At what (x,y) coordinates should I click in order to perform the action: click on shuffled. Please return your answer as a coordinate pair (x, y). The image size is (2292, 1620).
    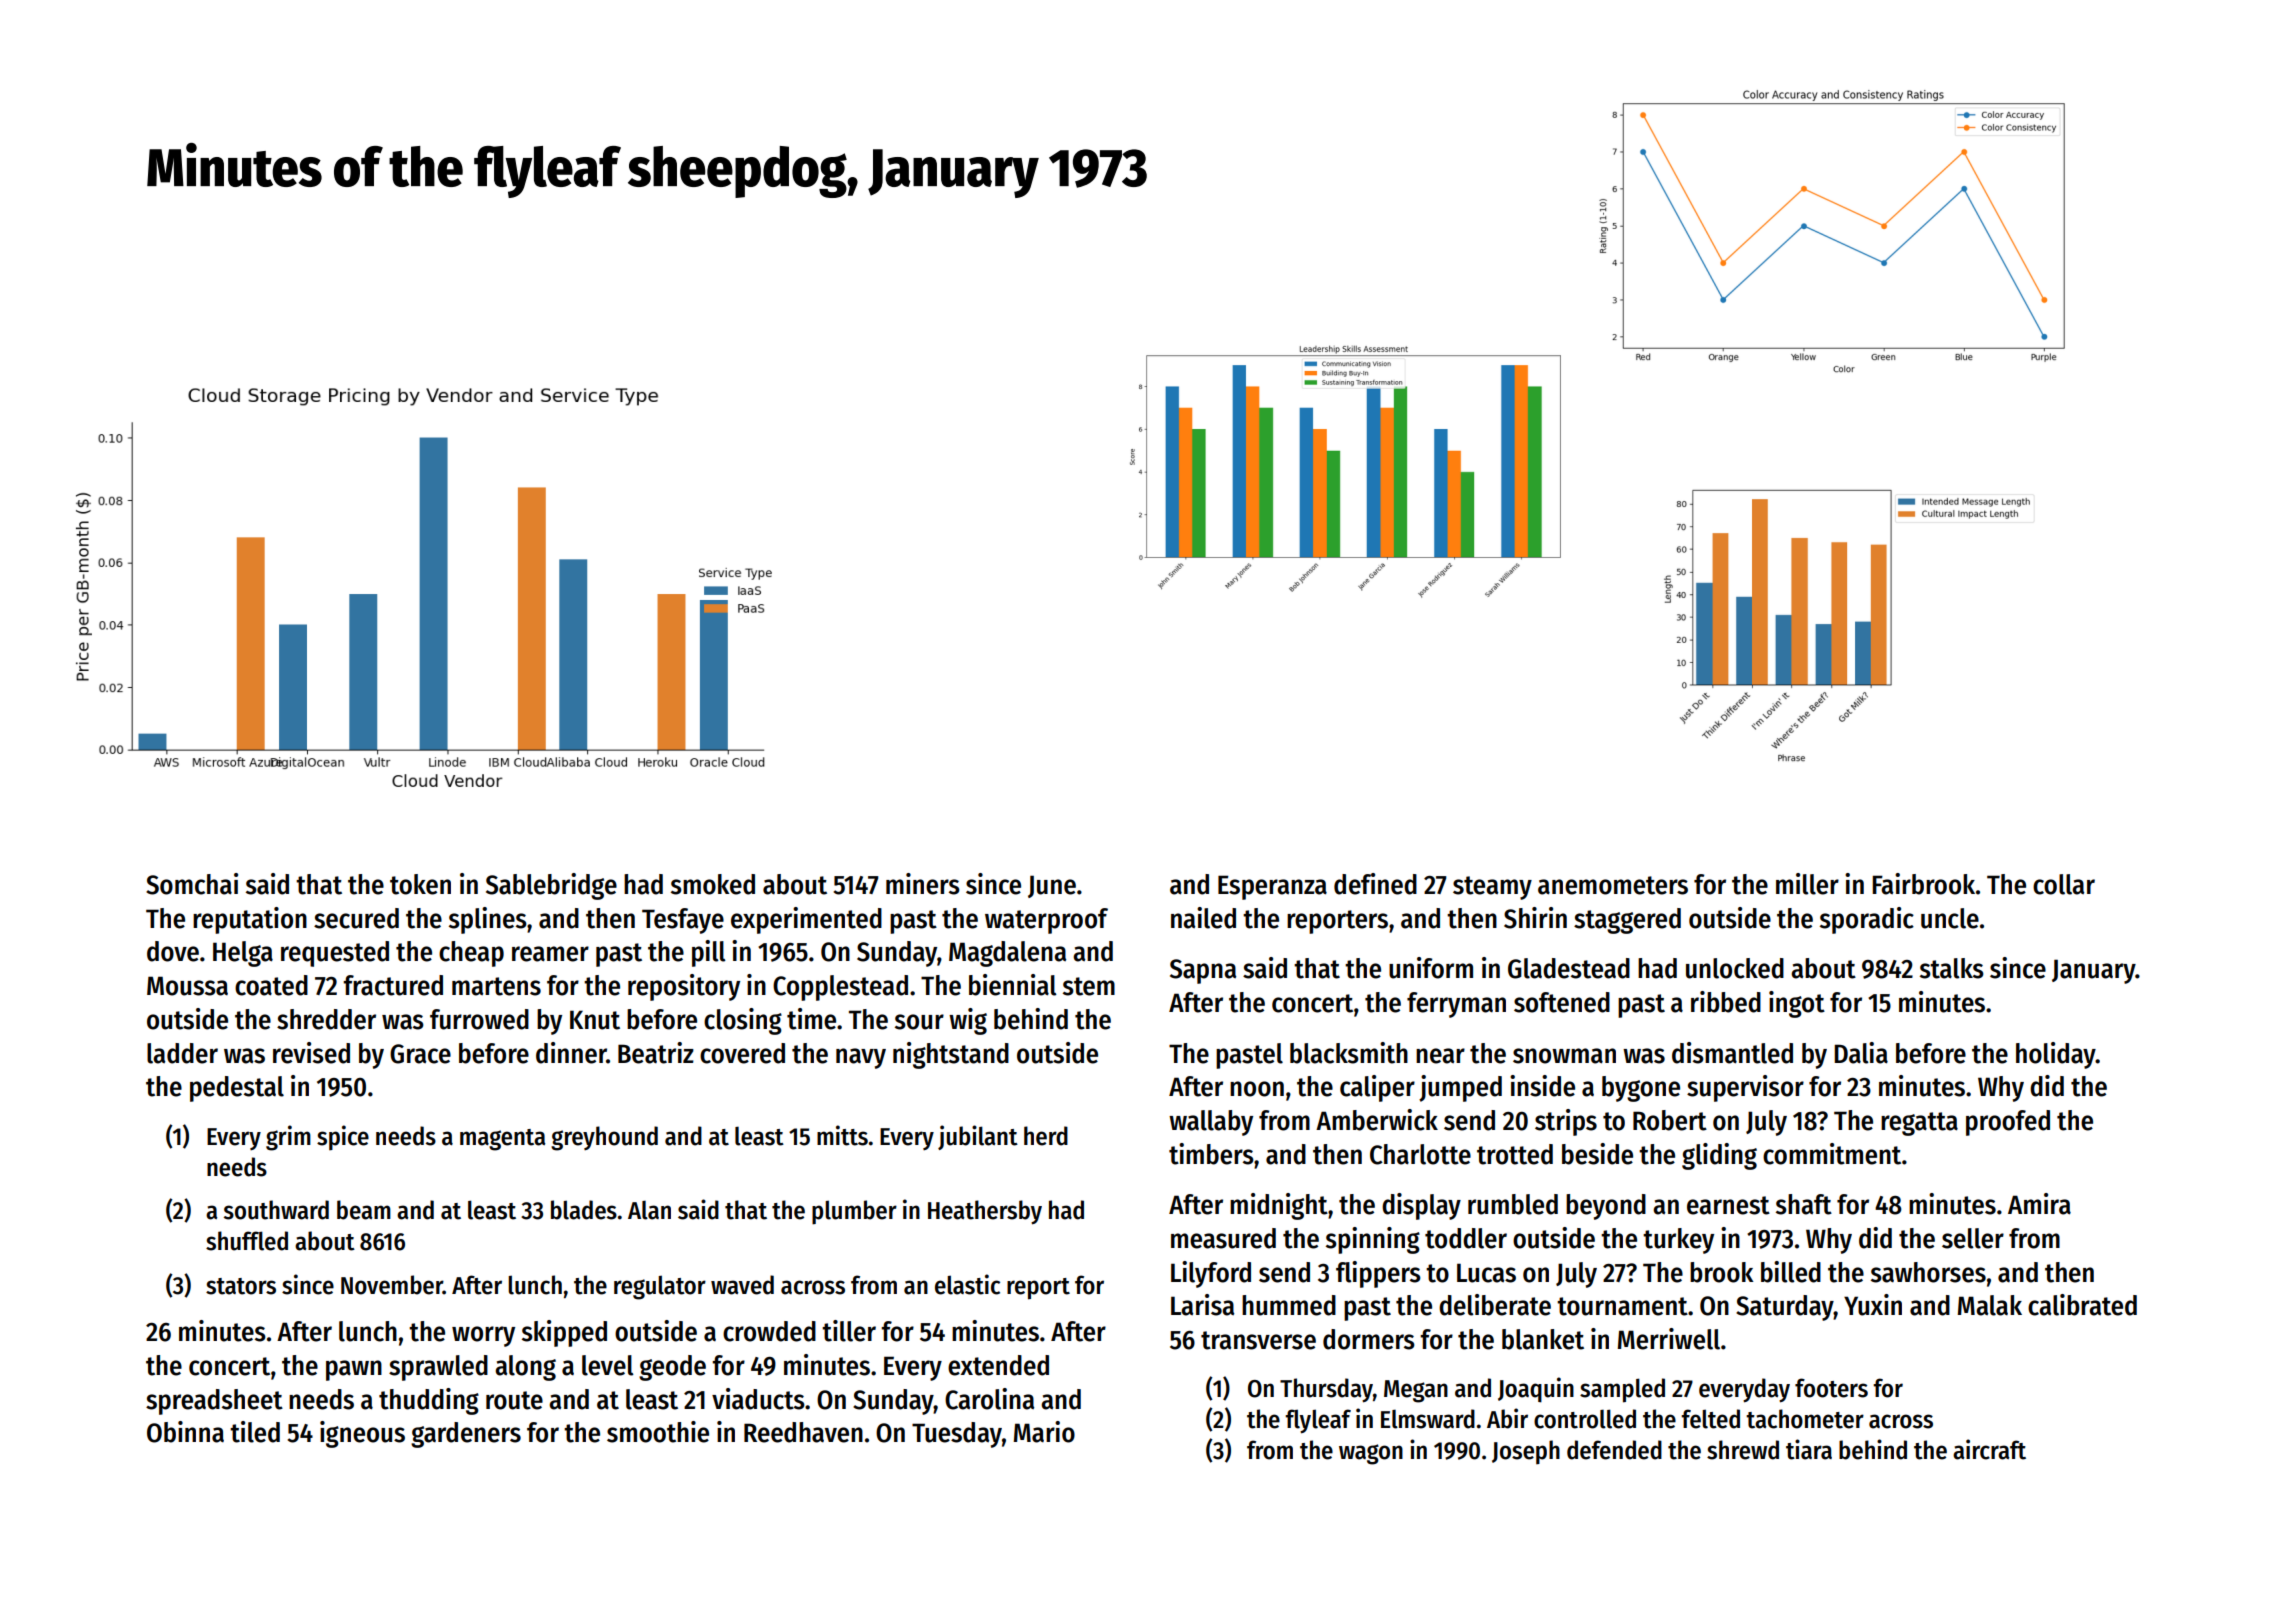
    Looking at the image, I should click on (247, 1241).
